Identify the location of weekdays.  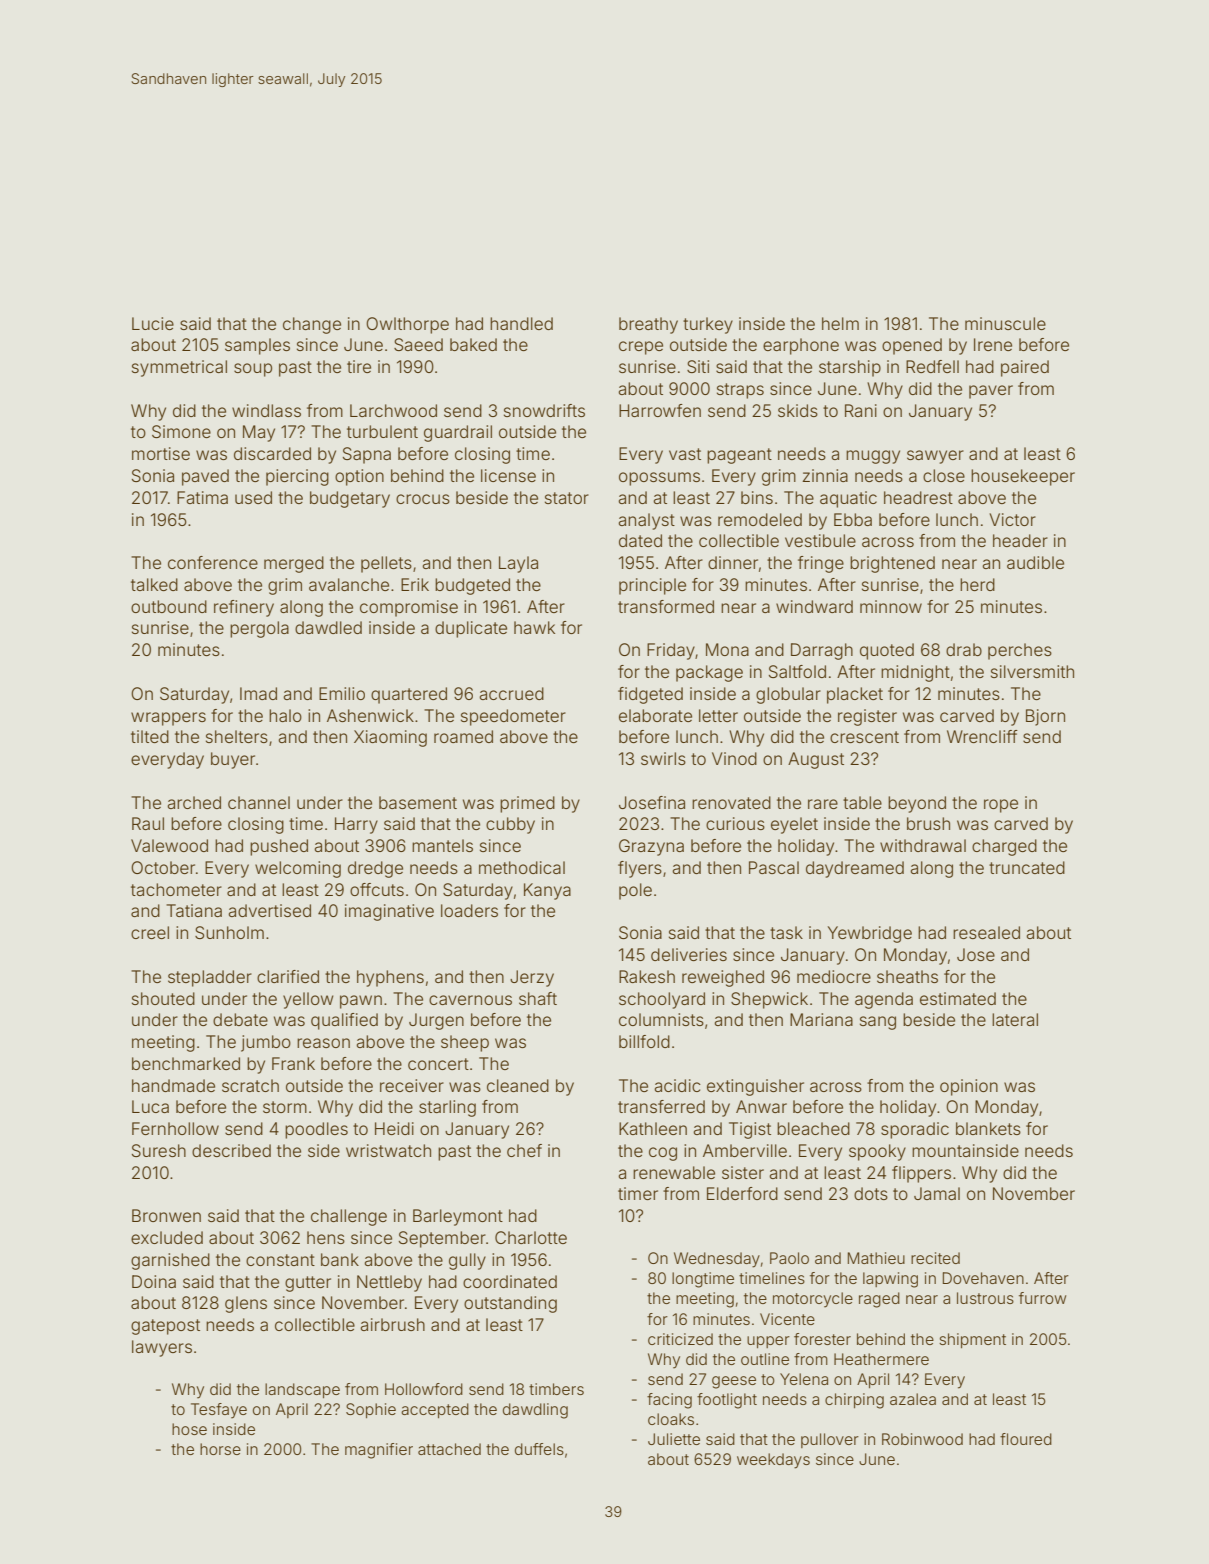
(773, 1461).
